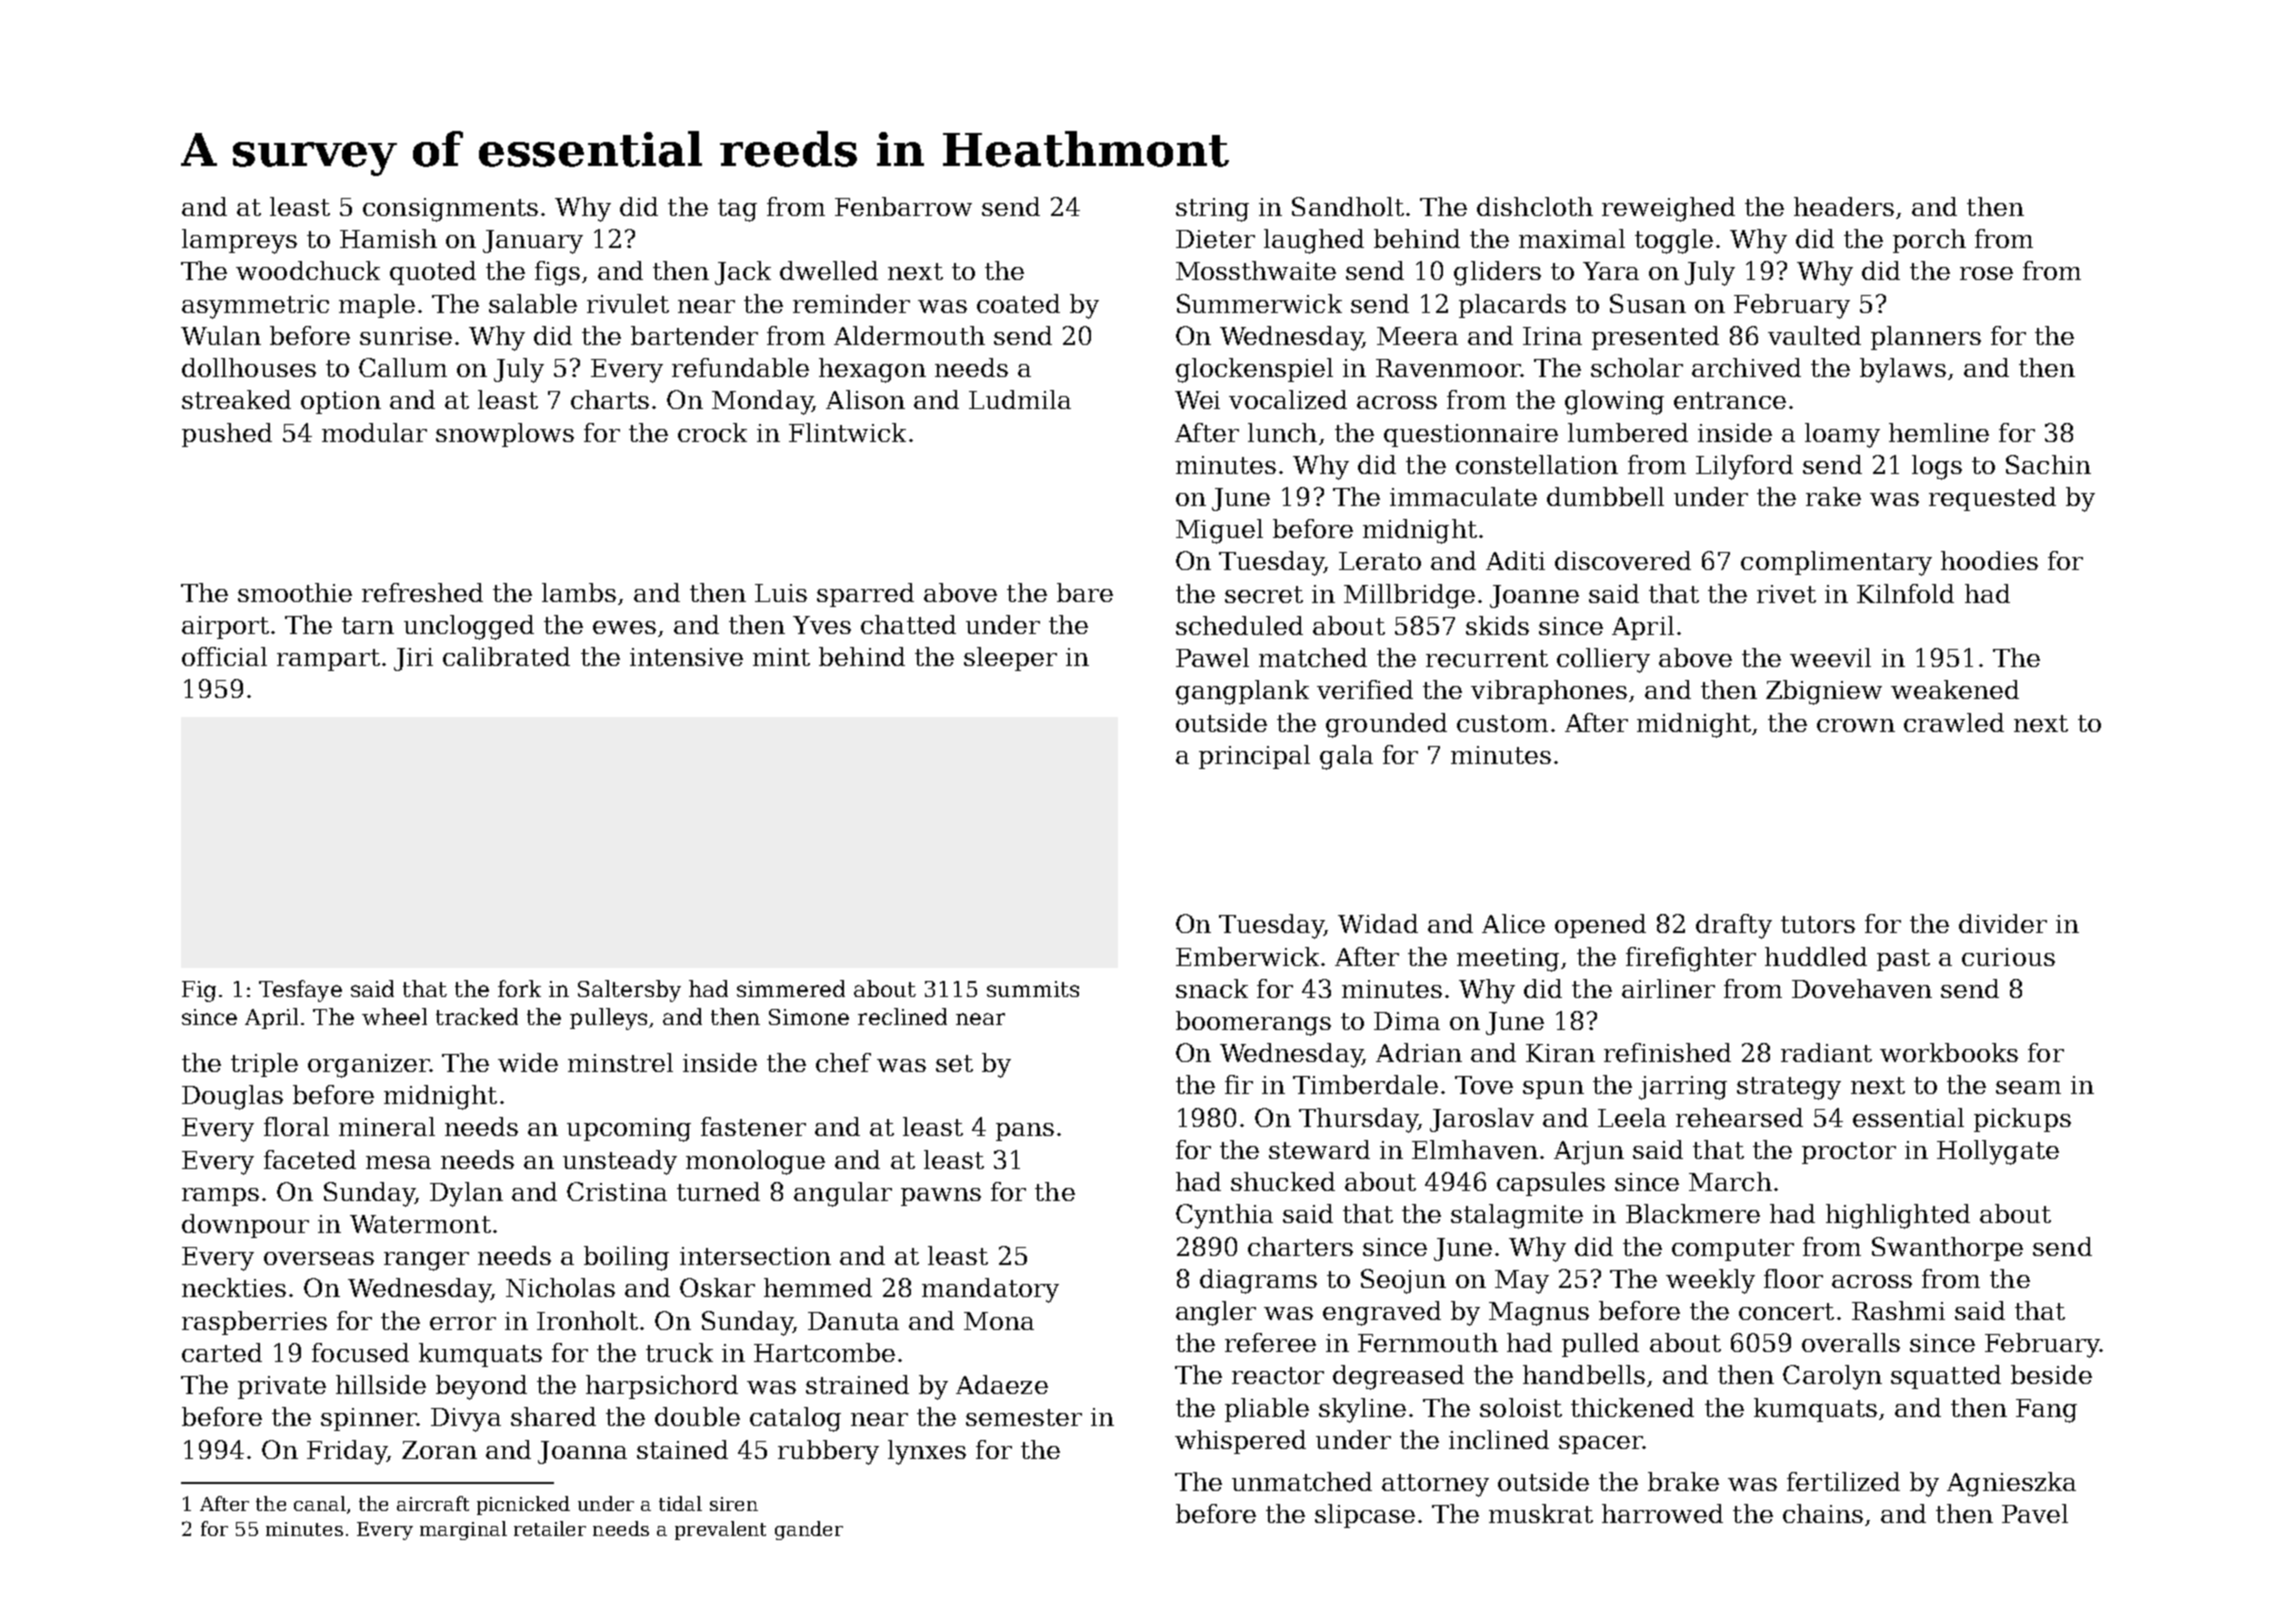 Image resolution: width=2292 pixels, height=1620 pixels. Describe the element at coordinates (1428, 1342) in the screenshot. I see `Fernmouth` at that location.
